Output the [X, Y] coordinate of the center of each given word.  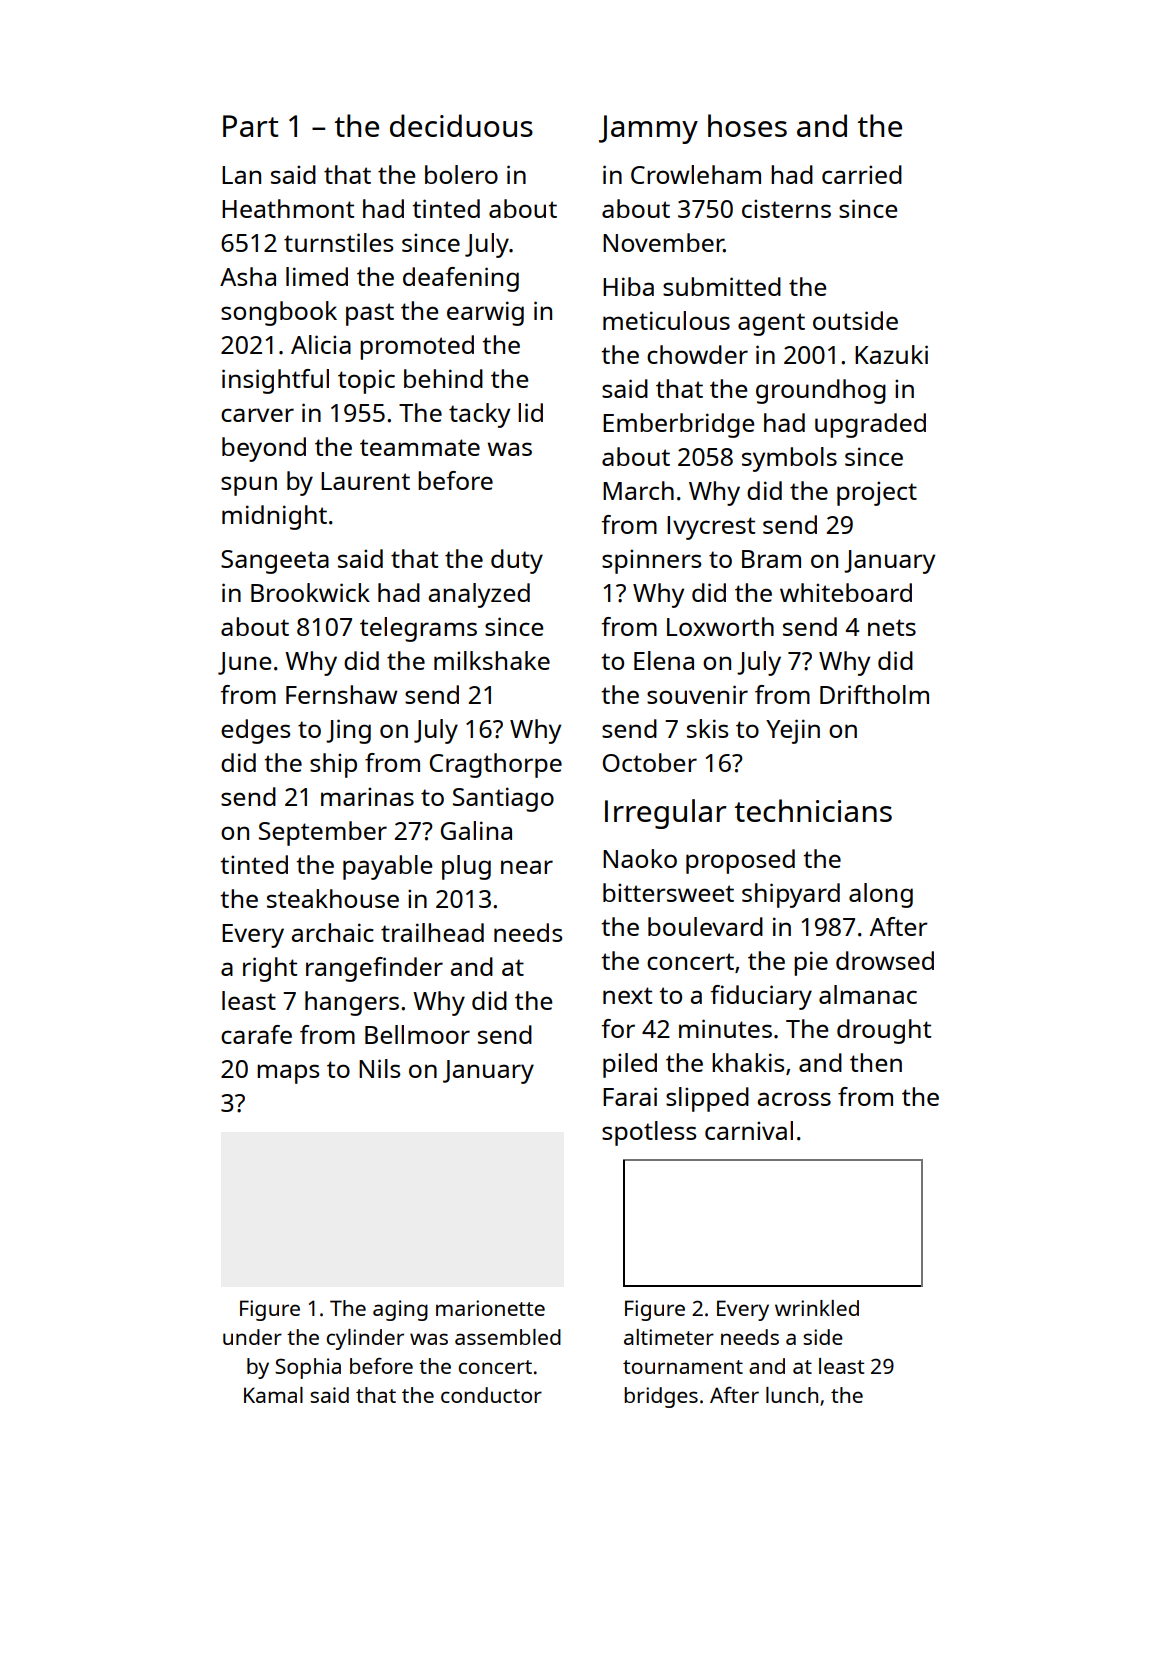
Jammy [648, 129]
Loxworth [720, 626]
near [527, 867]
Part [251, 126]
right [270, 969]
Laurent [365, 481]
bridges [661, 1397]
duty [517, 561]
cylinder [365, 1339]
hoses [747, 125]
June [244, 663]
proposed [740, 861]
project [877, 493]
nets [892, 627]
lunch [792, 1395]
